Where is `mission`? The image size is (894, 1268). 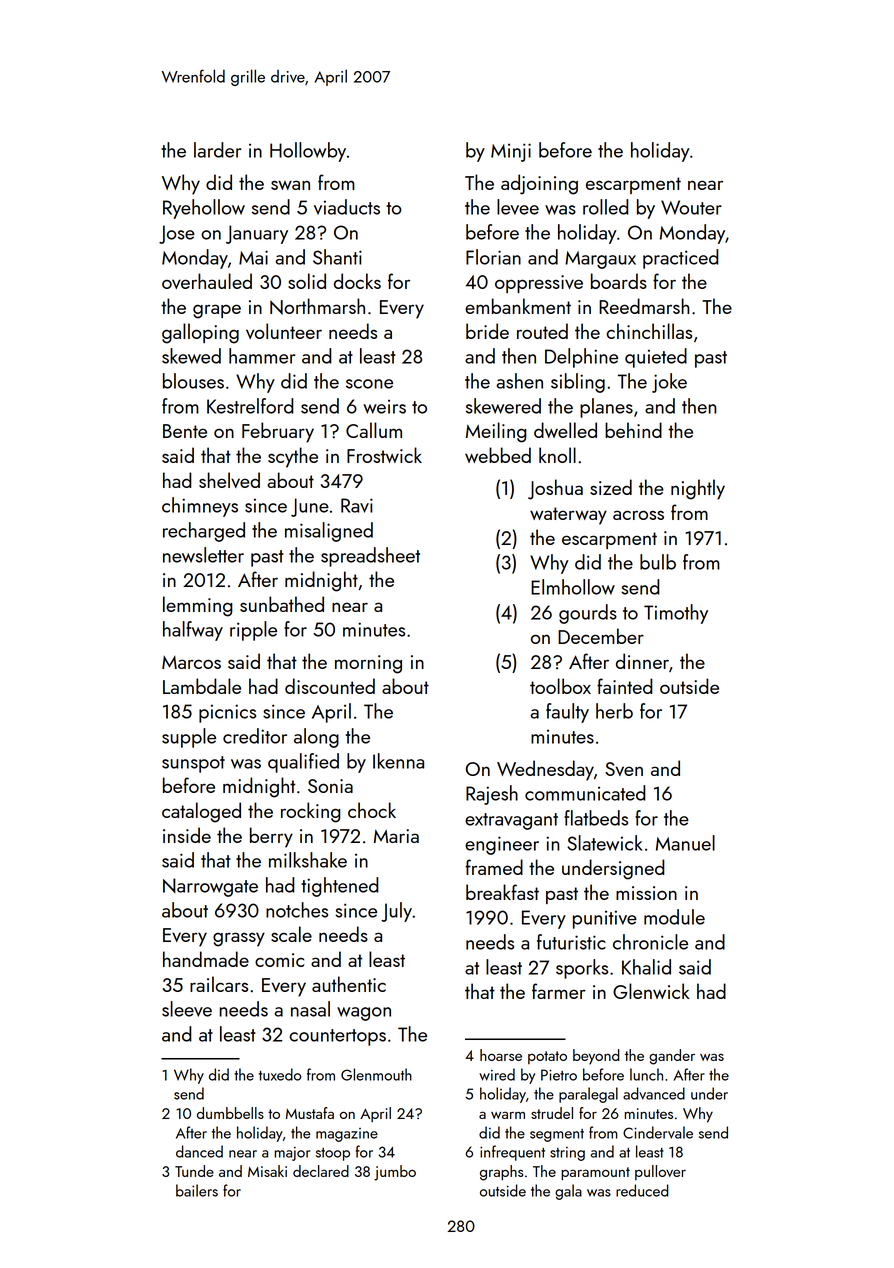
mission is located at coordinates (646, 893).
